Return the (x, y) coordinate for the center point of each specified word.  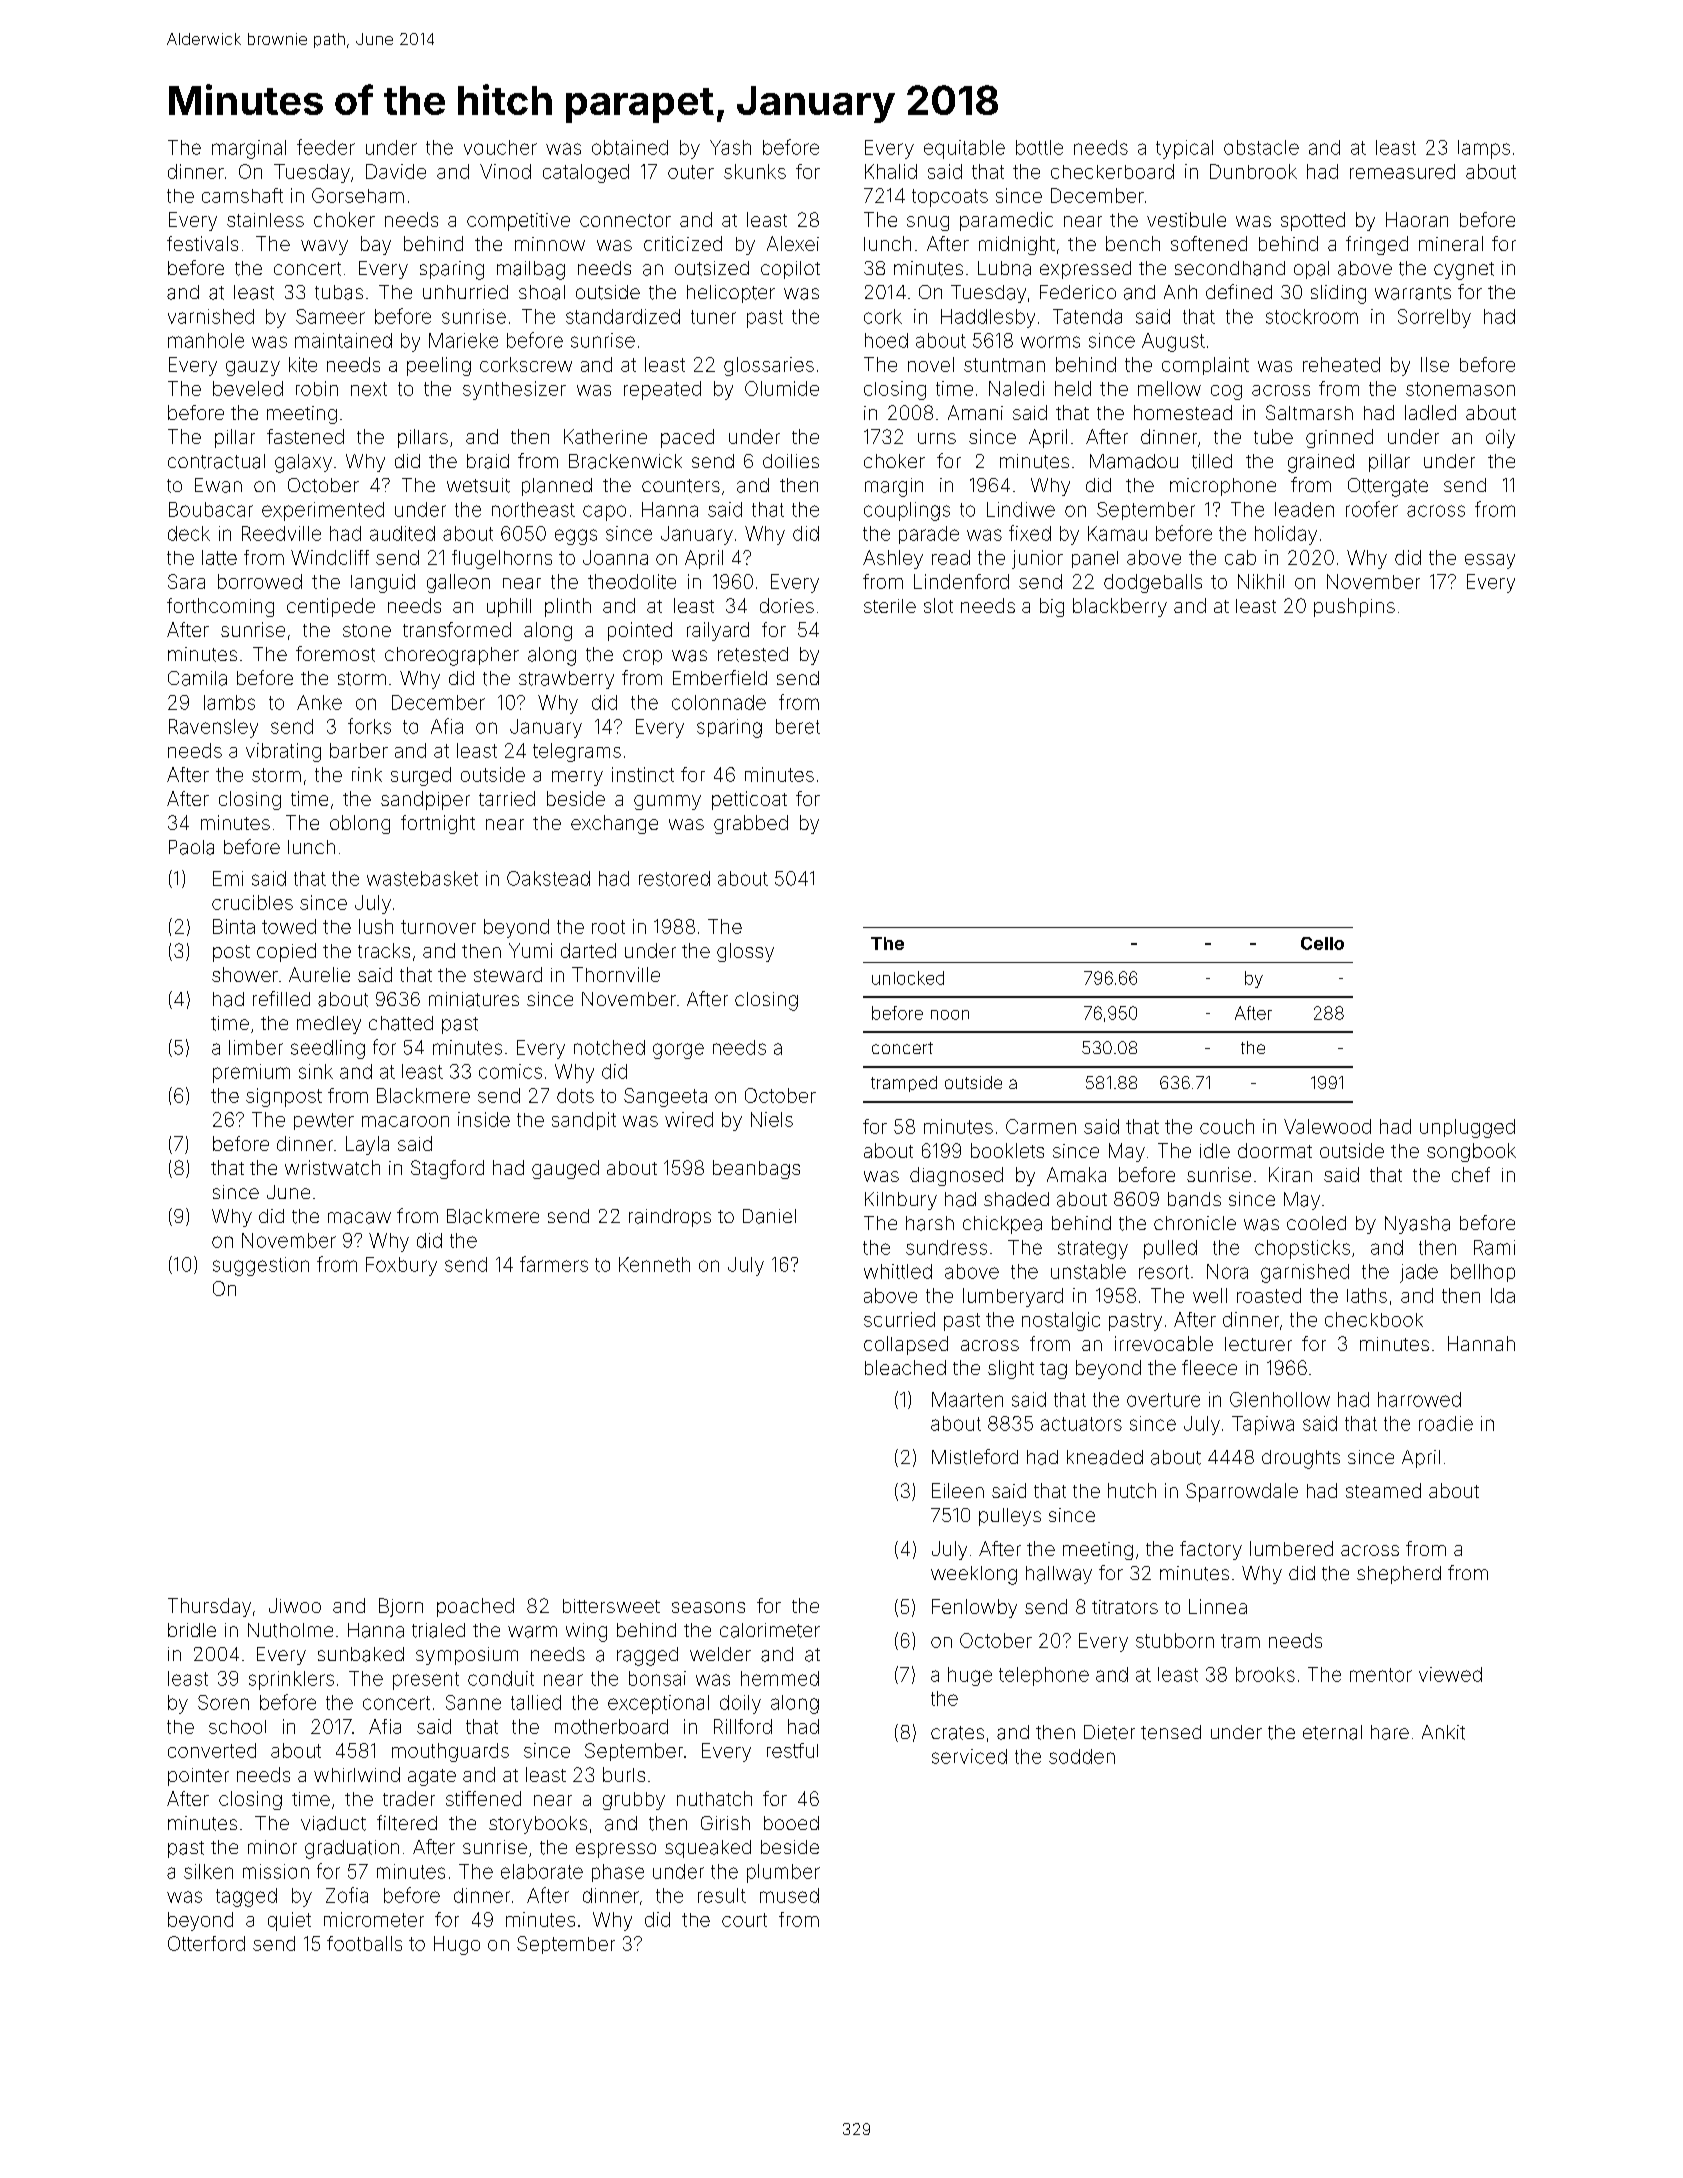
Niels (772, 1119)
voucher (500, 147)
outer (691, 172)
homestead (1183, 412)
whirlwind (357, 1774)
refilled (281, 998)
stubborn (1175, 1640)
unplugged (1467, 1128)
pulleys (1010, 1517)
